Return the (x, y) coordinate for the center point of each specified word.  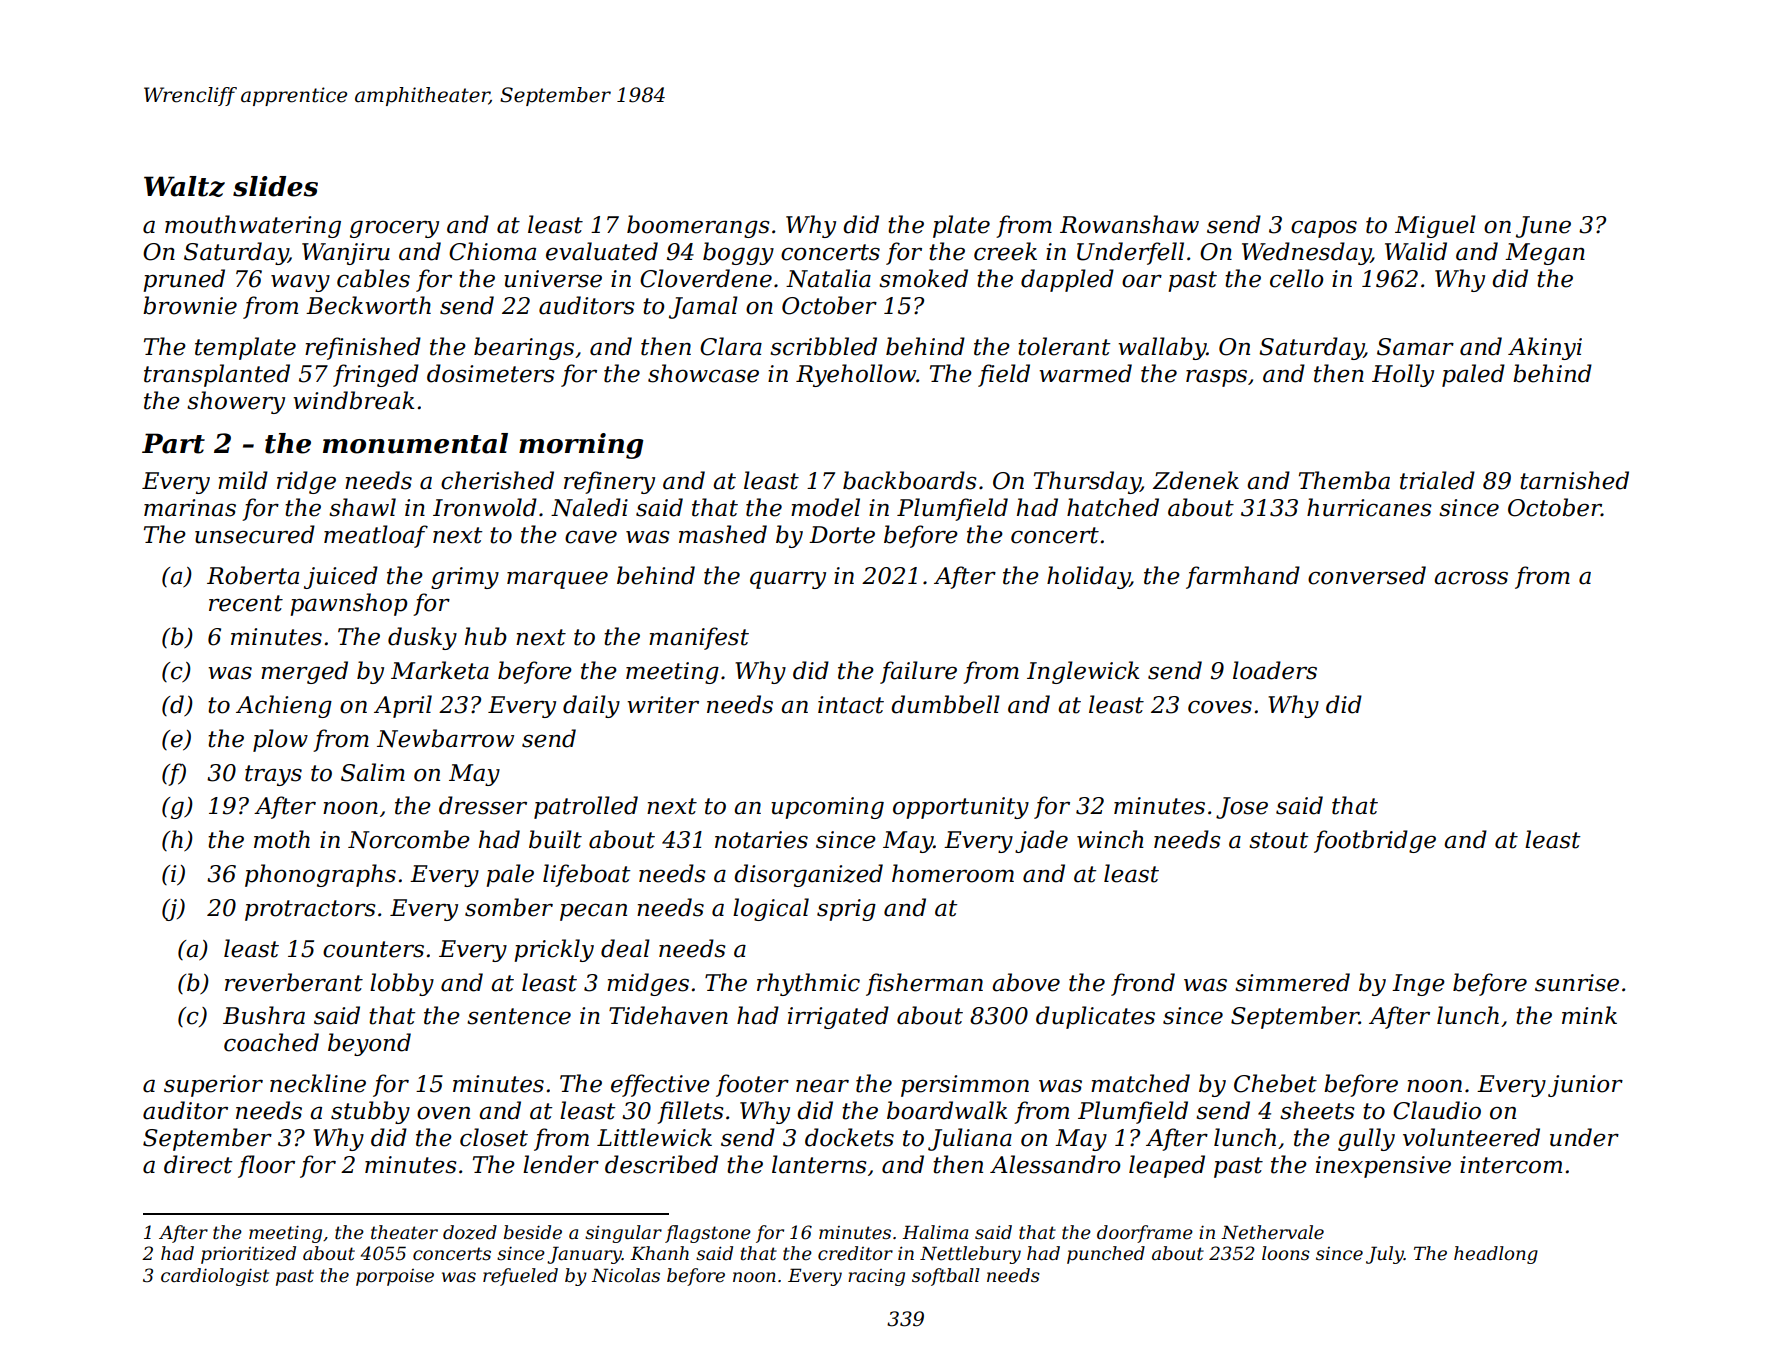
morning (581, 446)
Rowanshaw (1129, 224)
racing (876, 1277)
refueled (520, 1277)
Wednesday (1306, 253)
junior (1585, 1086)
